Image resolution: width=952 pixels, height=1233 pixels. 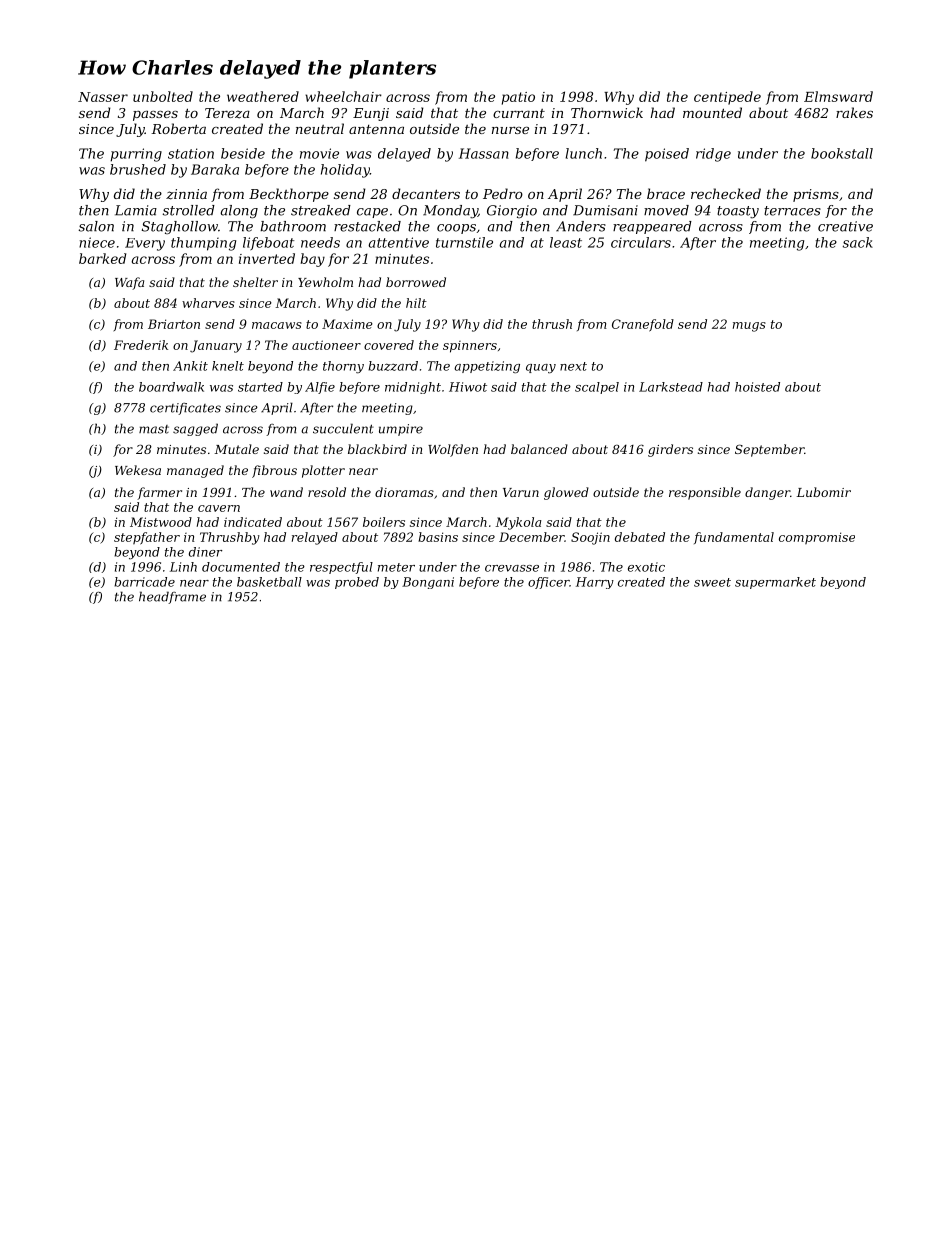 I want to click on barricade, so click(x=144, y=582).
